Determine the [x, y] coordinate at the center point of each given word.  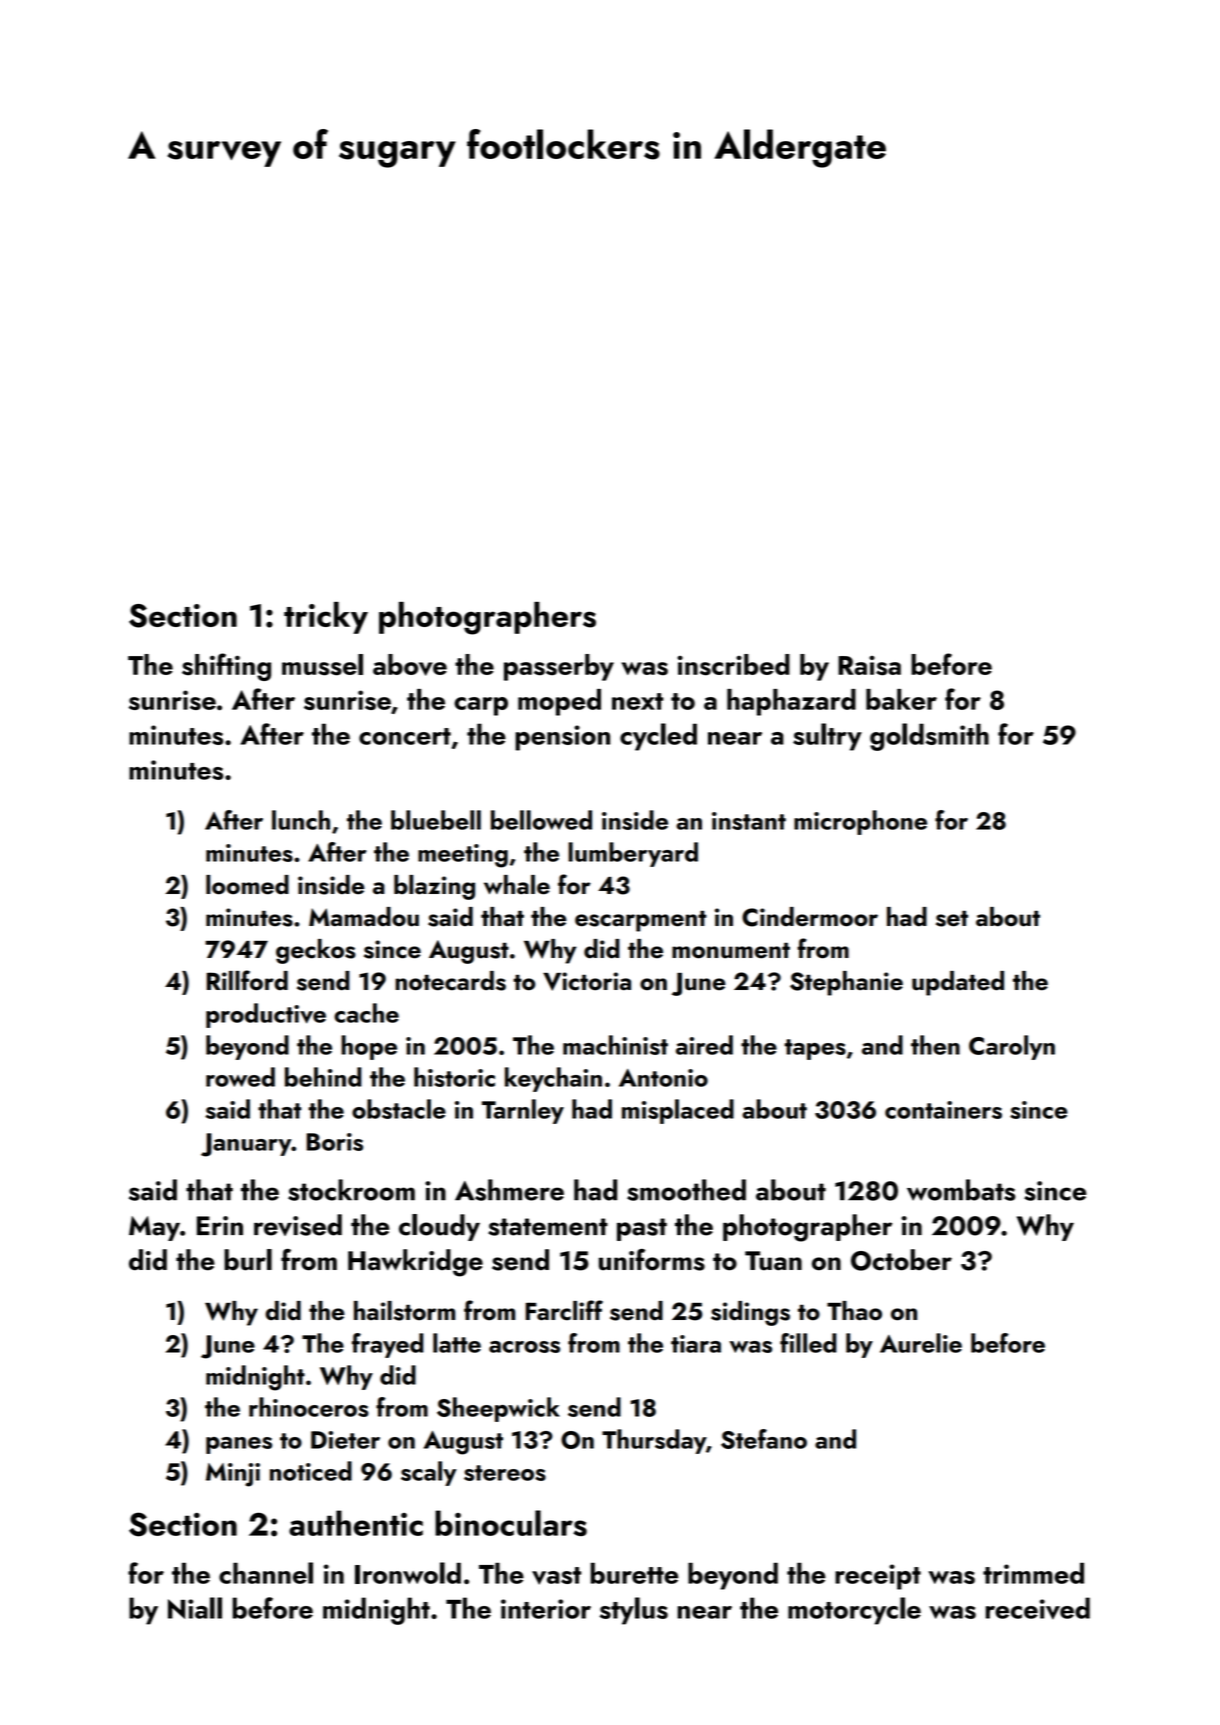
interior [546, 1609]
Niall [195, 1608]
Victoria [587, 981]
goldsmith [929, 737]
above [410, 665]
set [952, 918]
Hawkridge [415, 1263]
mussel [322, 665]
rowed [240, 1077]
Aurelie [921, 1343]
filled [808, 1343]
